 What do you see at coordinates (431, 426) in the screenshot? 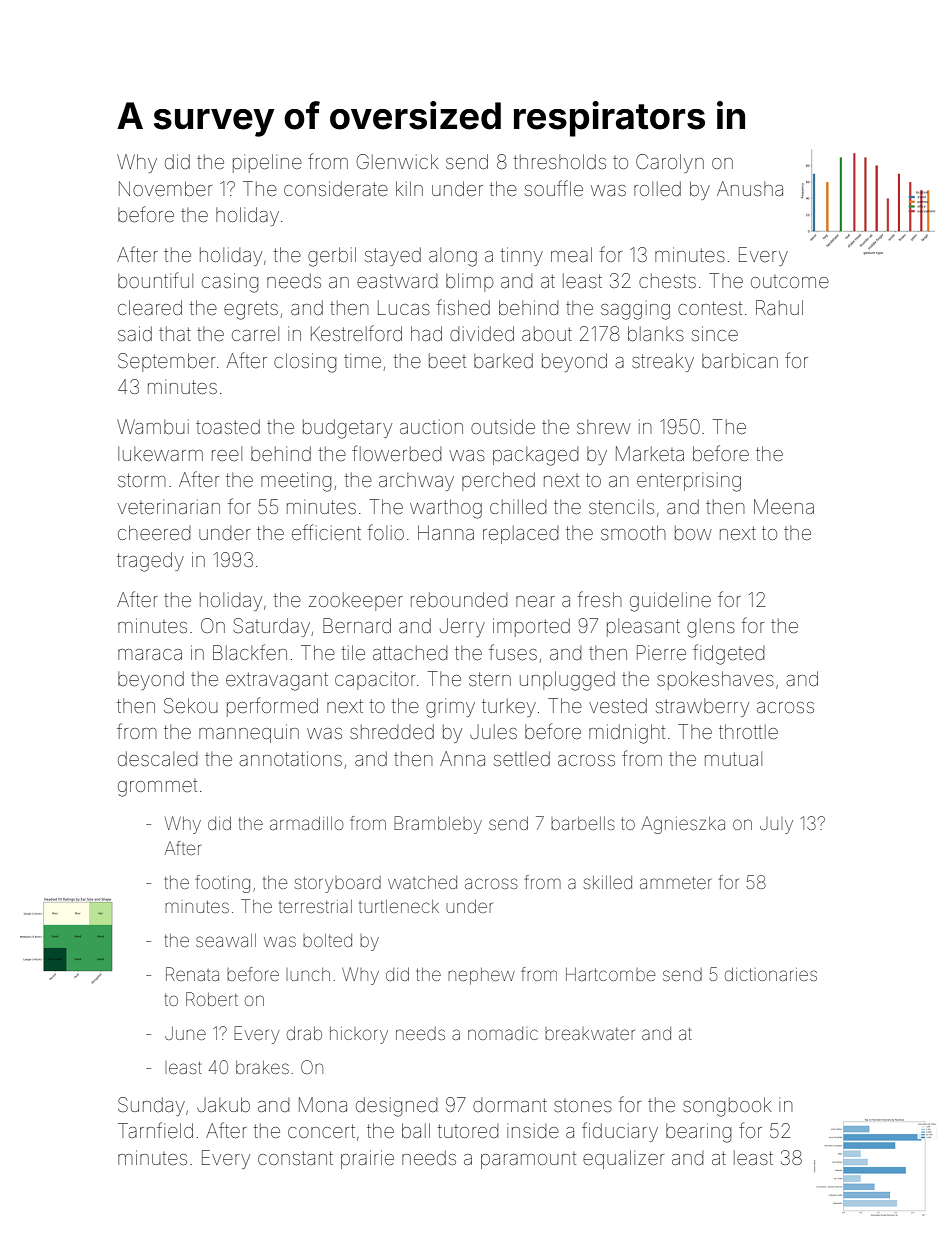
I see `auction` at bounding box center [431, 426].
